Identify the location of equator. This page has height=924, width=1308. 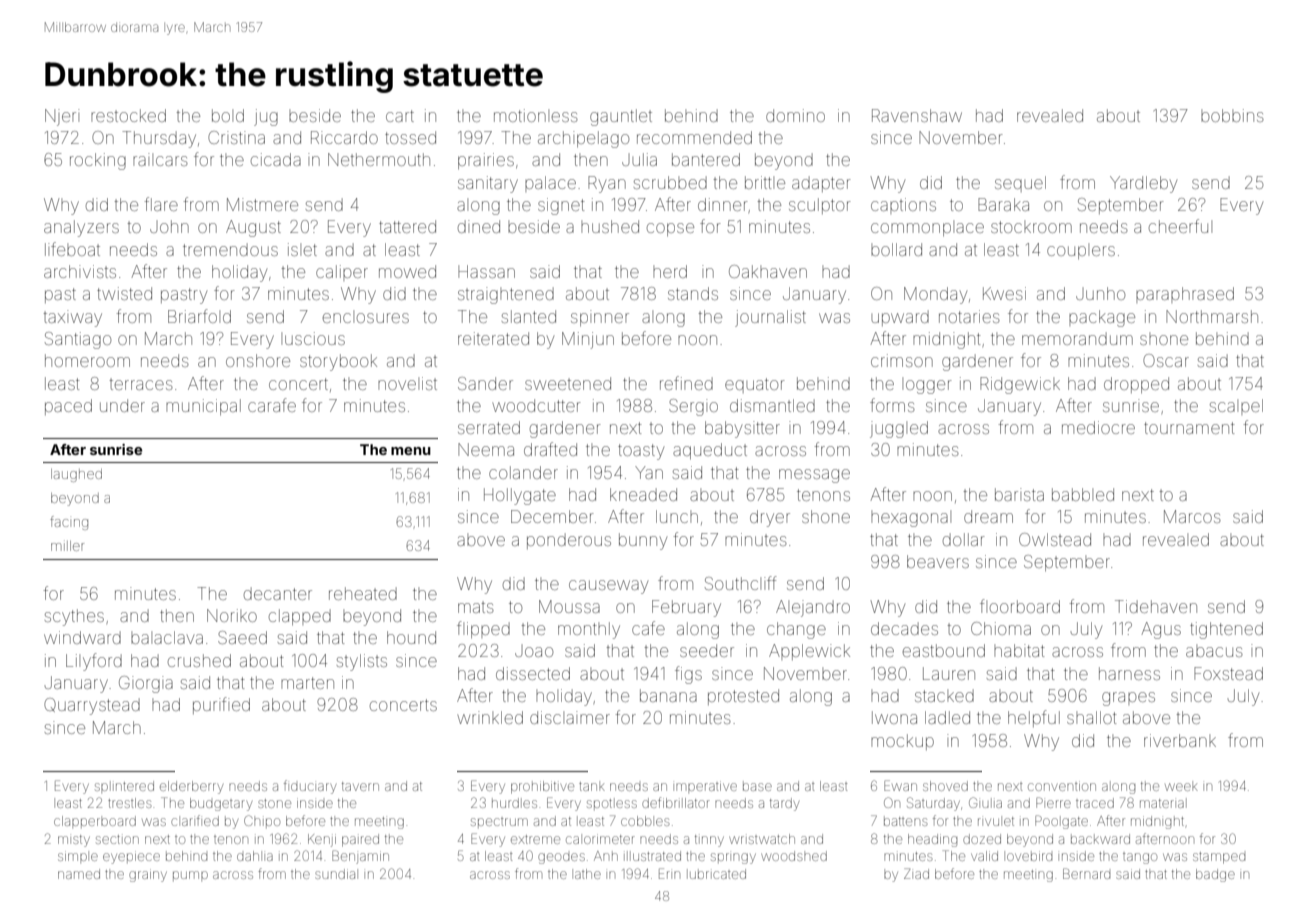
(755, 385).
